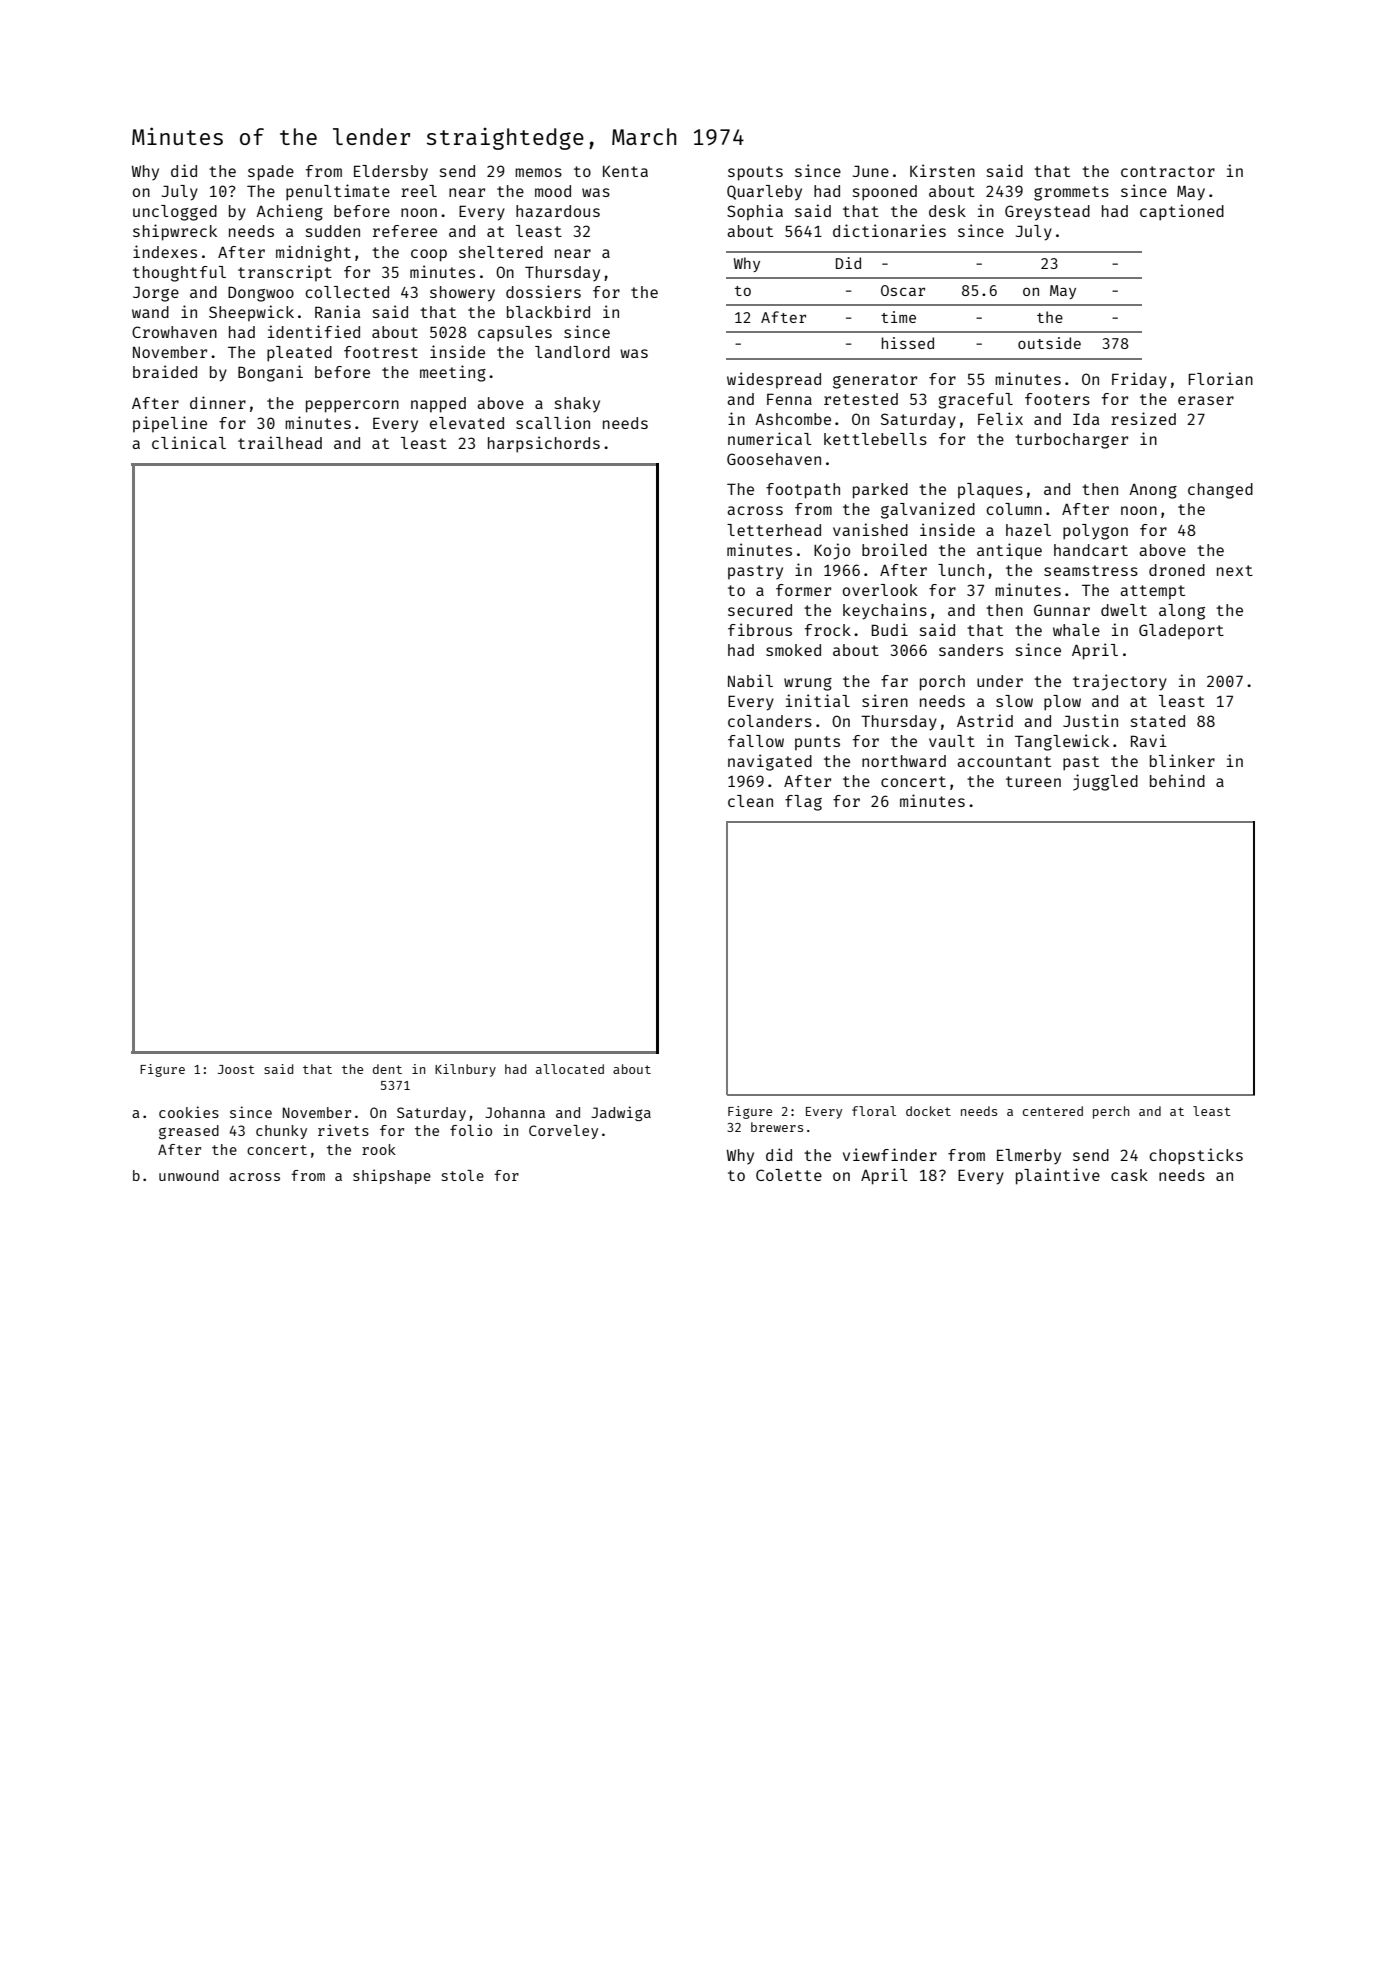  Describe the element at coordinates (764, 193) in the screenshot. I see `Quarleby` at that location.
